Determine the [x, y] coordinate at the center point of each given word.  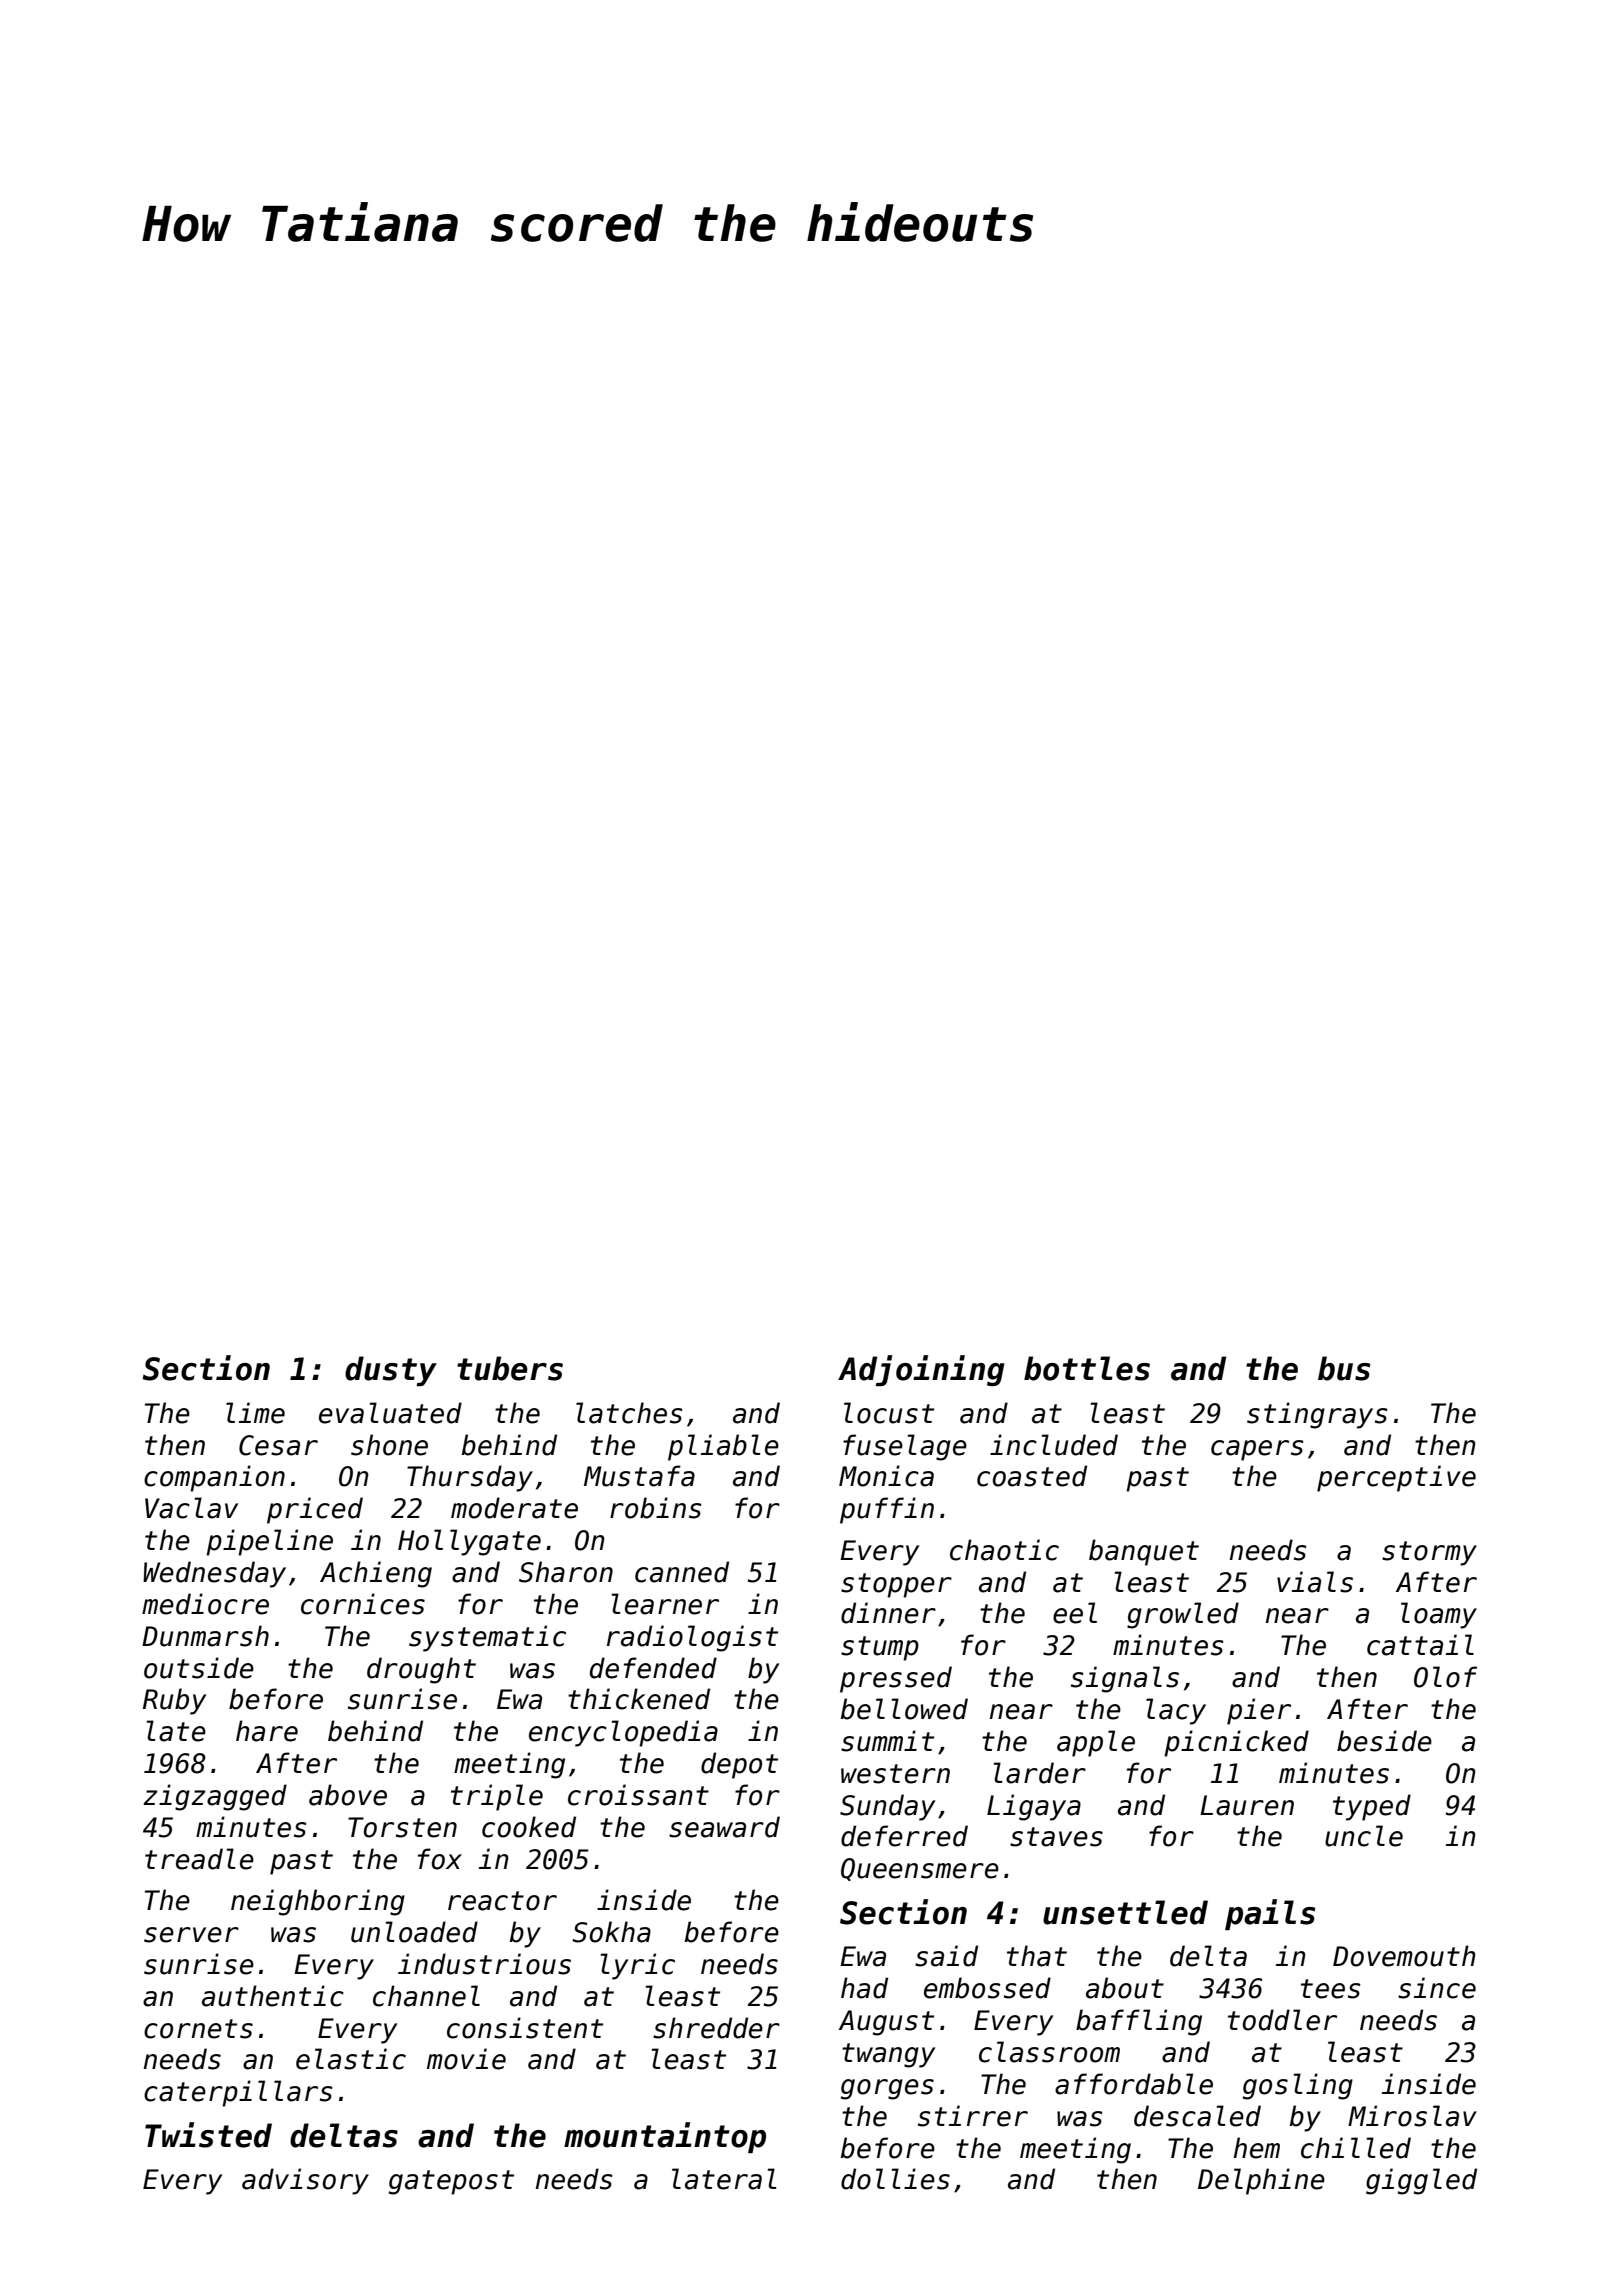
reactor [502, 1901]
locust [889, 1413]
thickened [639, 1699]
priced [315, 1510]
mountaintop [665, 2137]
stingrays [1317, 1415]
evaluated [390, 1413]
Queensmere [920, 1869]
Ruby [174, 1701]
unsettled [1125, 1912]
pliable [723, 1447]
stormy [1429, 1553]
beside [1384, 1741]
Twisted [208, 2135]
